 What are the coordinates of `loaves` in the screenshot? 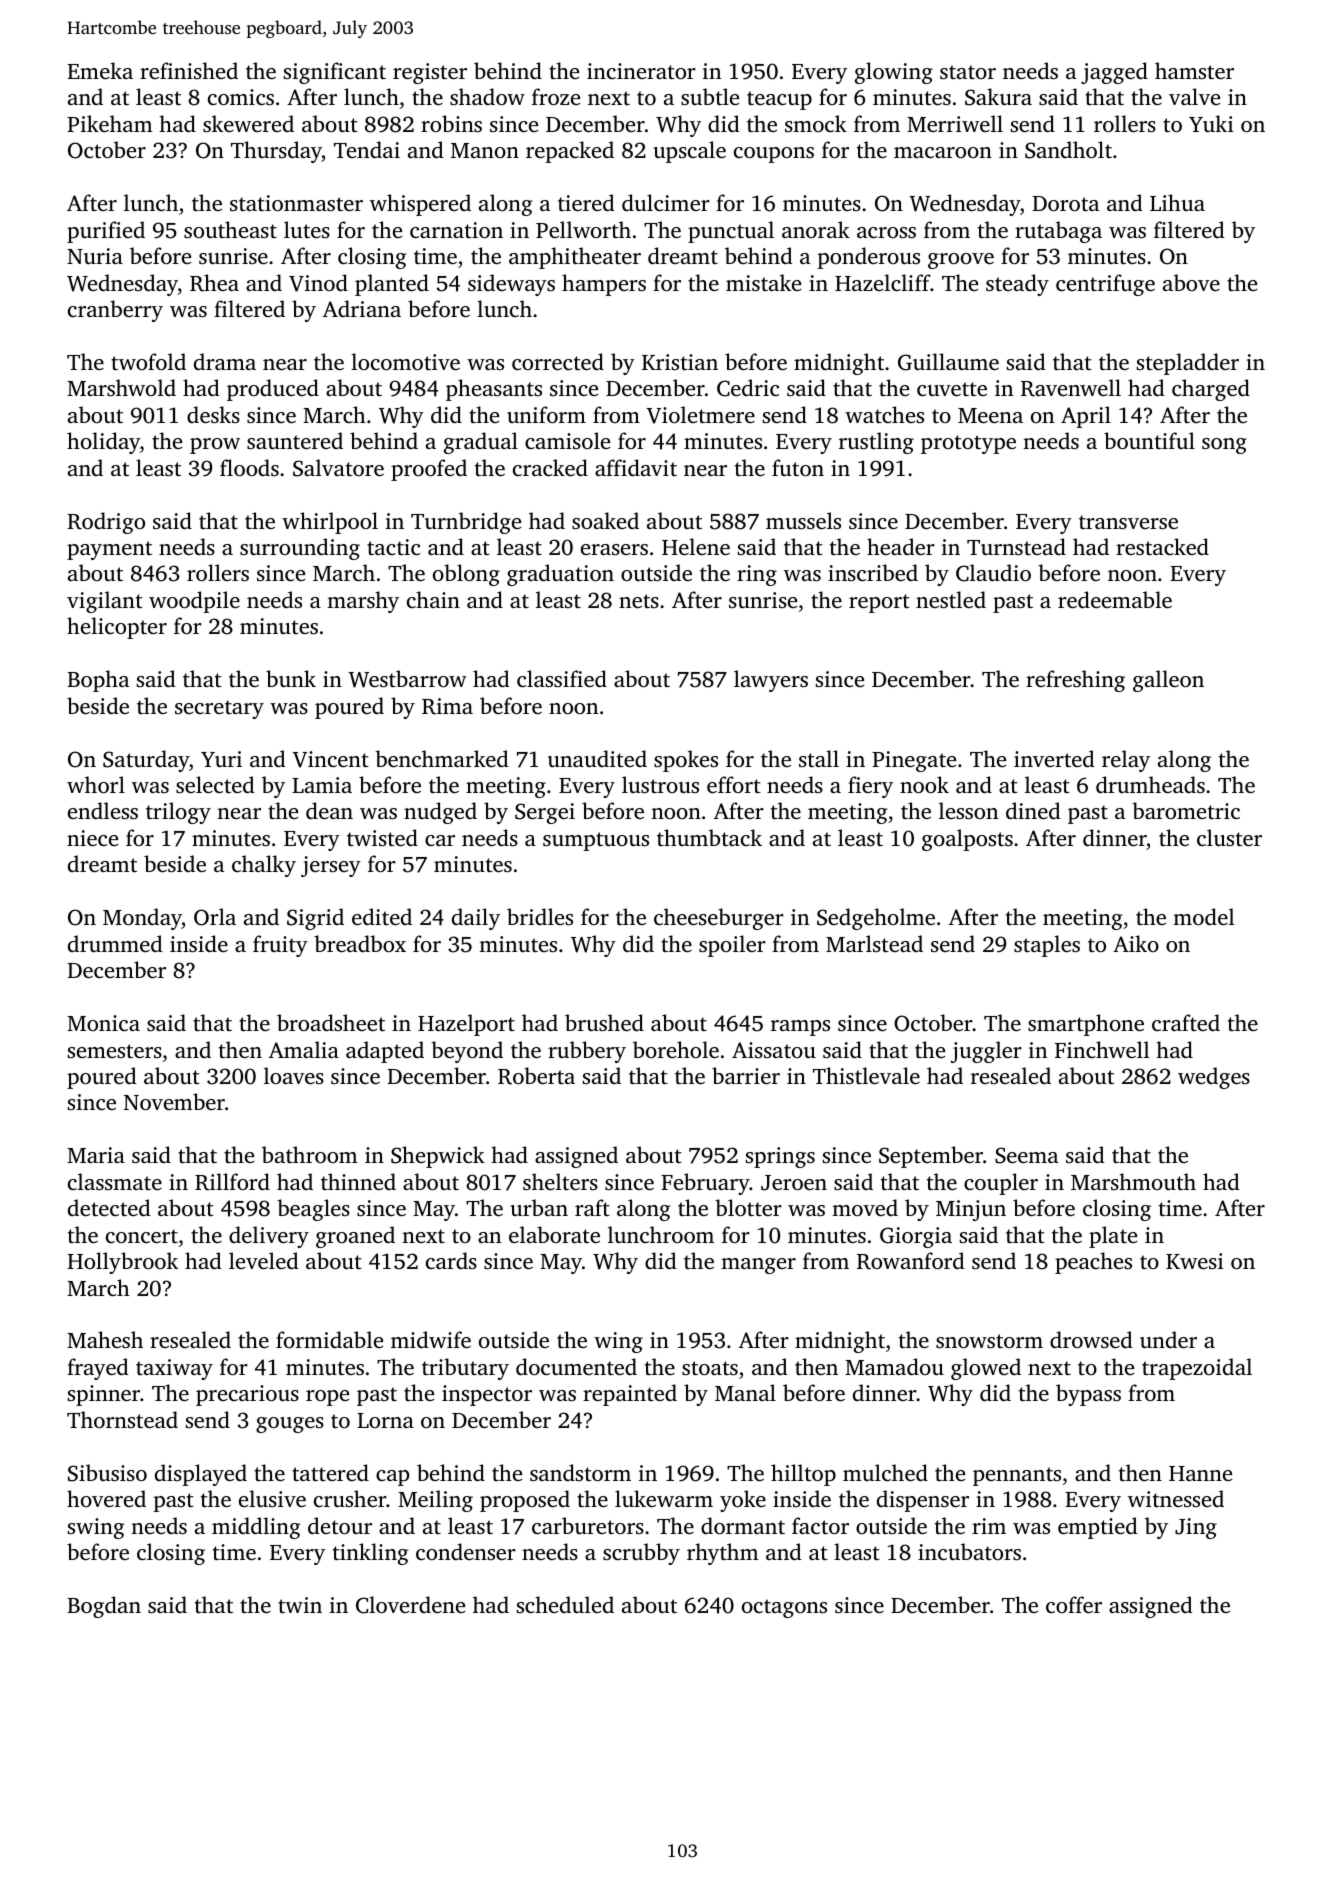 It's located at (294, 1075).
